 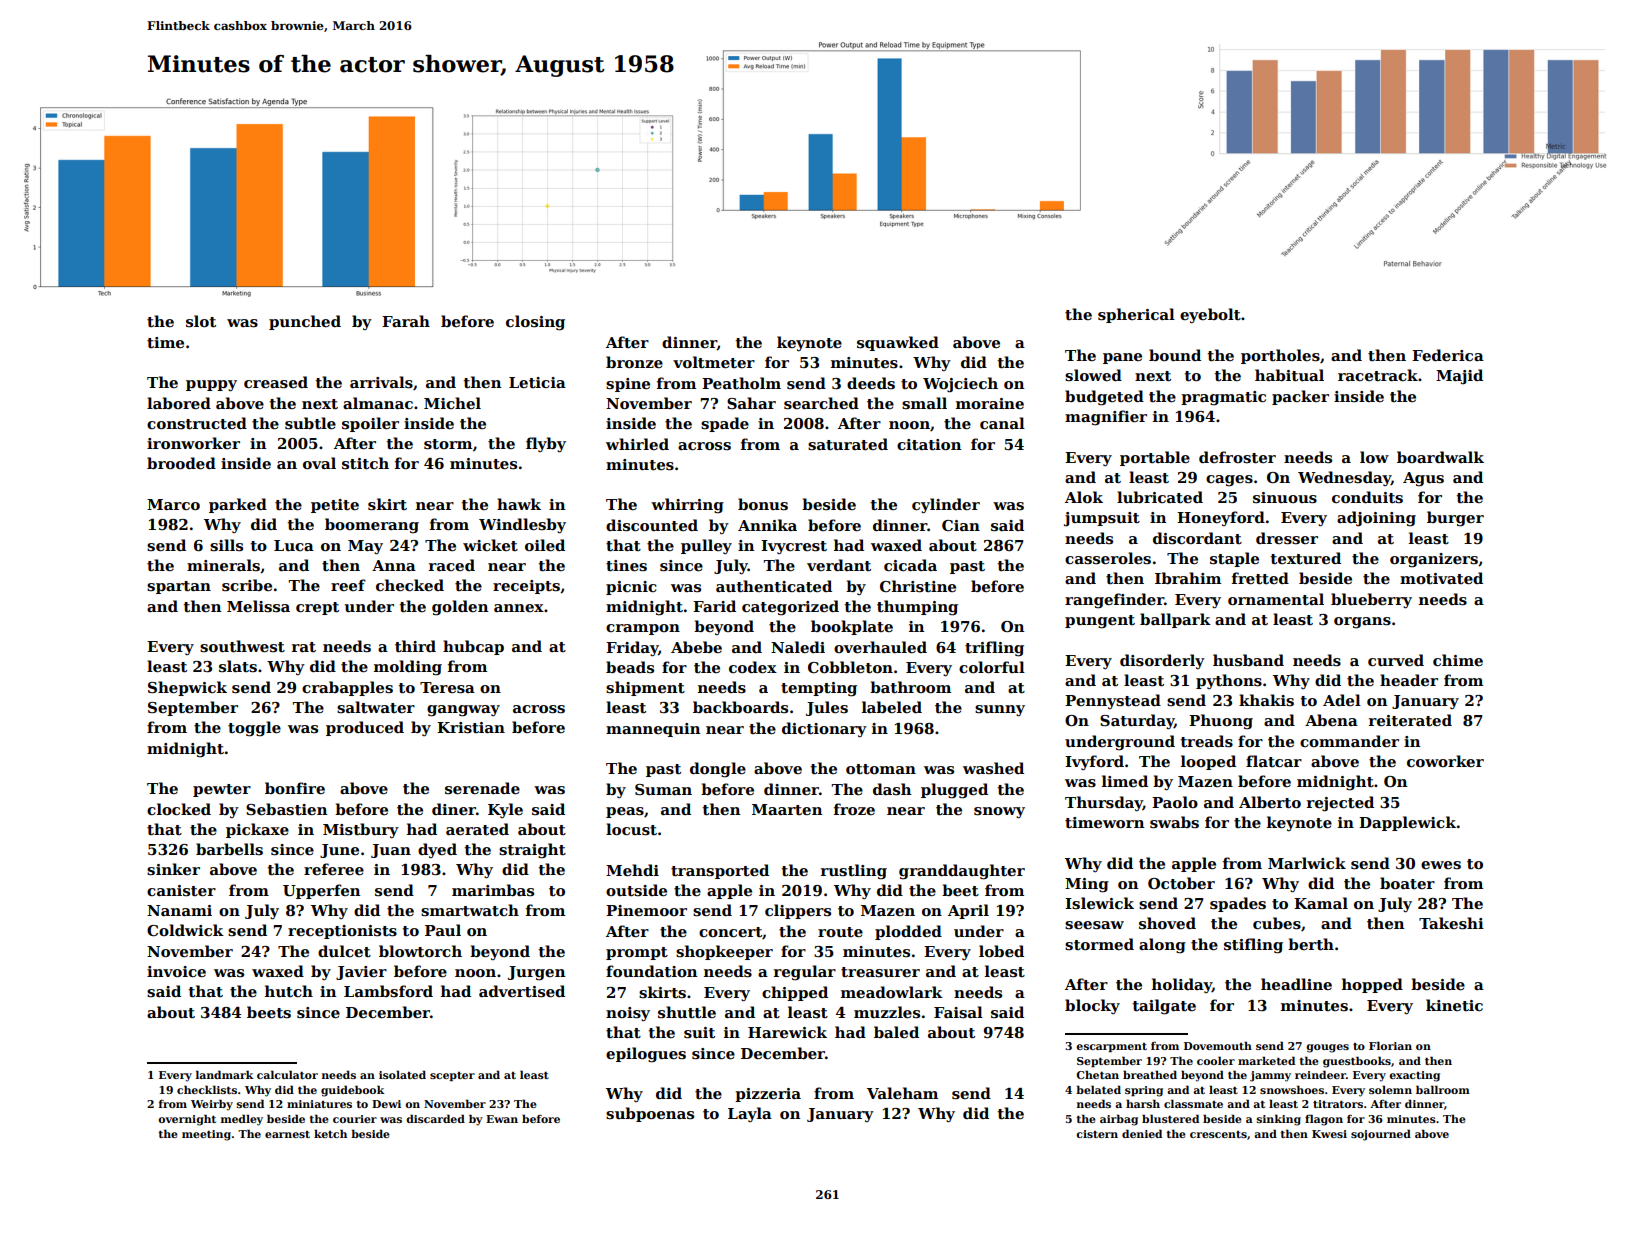 I want to click on whirled, so click(x=637, y=444).
